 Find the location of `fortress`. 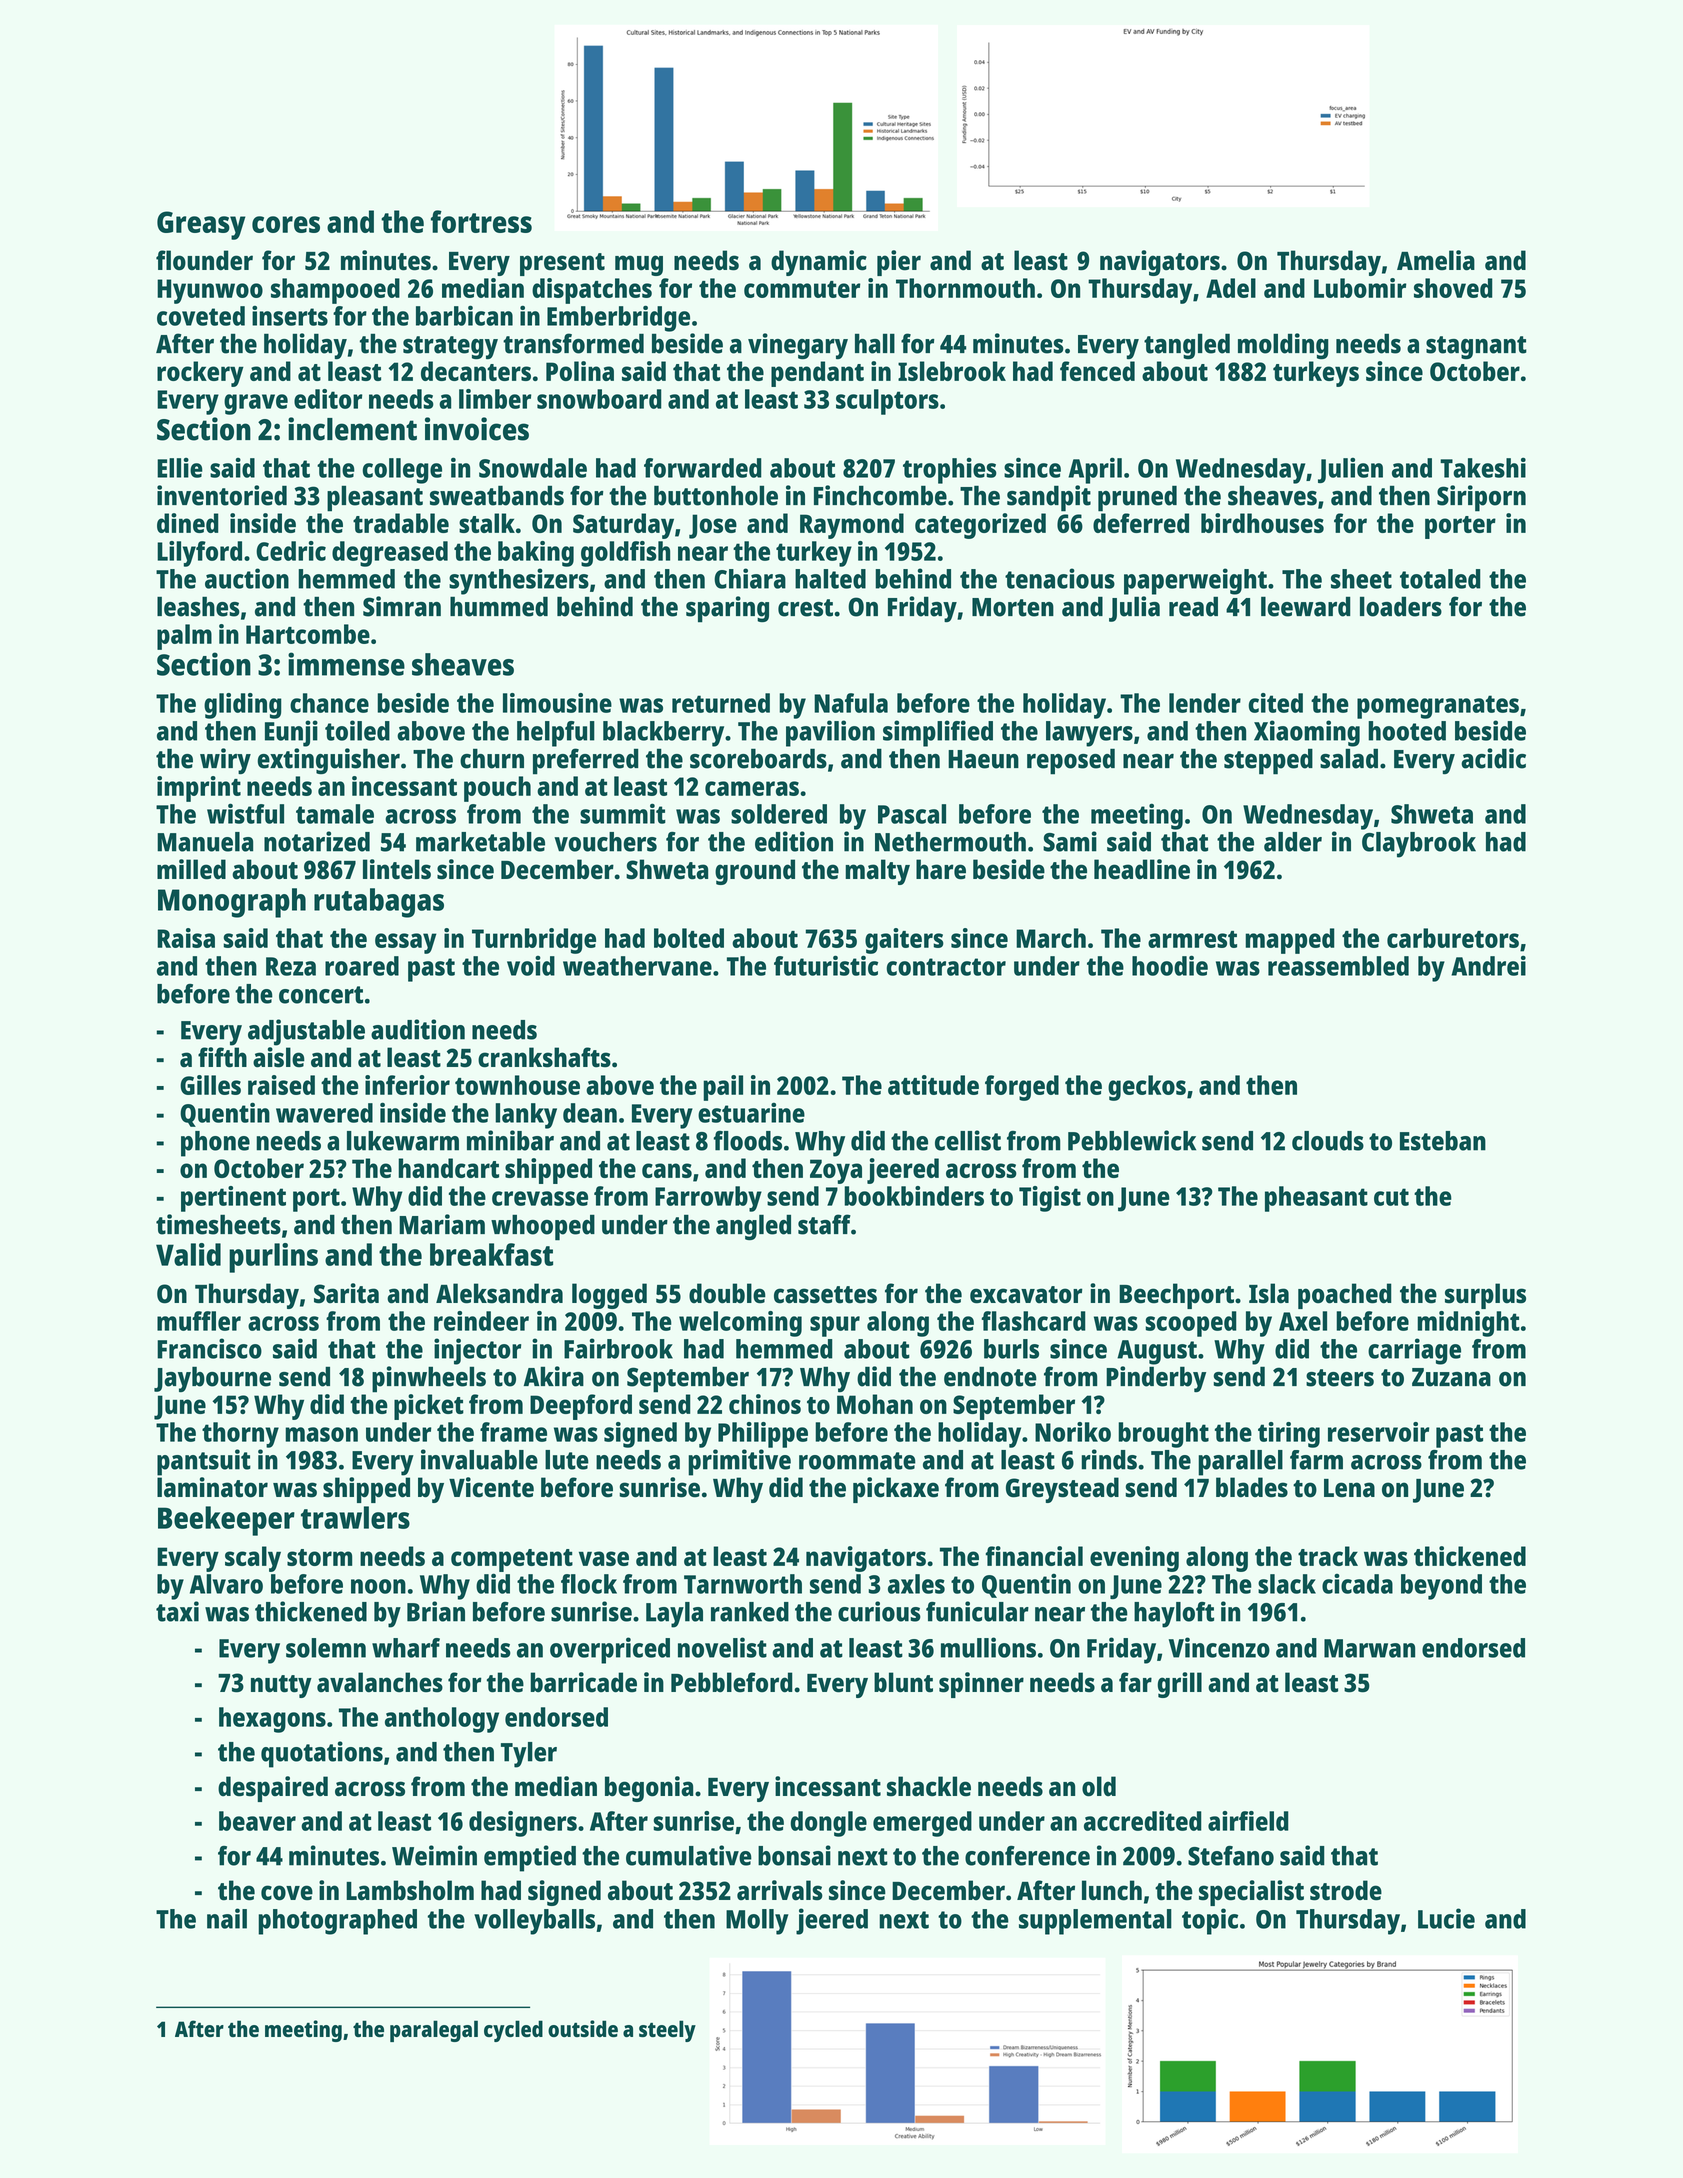

fortress is located at coordinates (481, 221).
